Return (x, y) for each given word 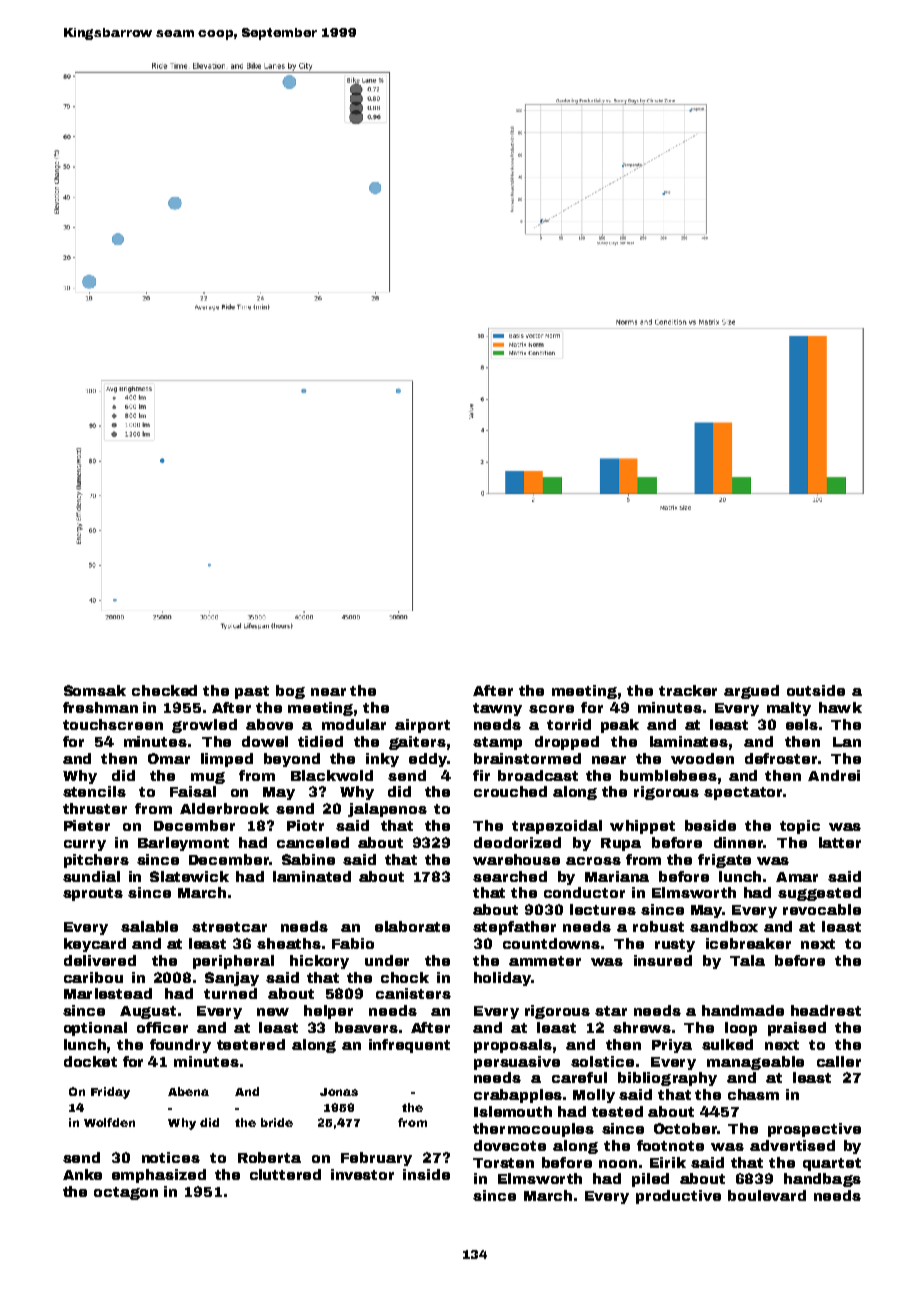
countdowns (551, 943)
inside (426, 1174)
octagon (126, 1193)
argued (751, 692)
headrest (826, 1010)
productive (678, 1197)
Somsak (95, 690)
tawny (497, 709)
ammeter (545, 961)
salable (149, 926)
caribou (93, 977)
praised (797, 1029)
